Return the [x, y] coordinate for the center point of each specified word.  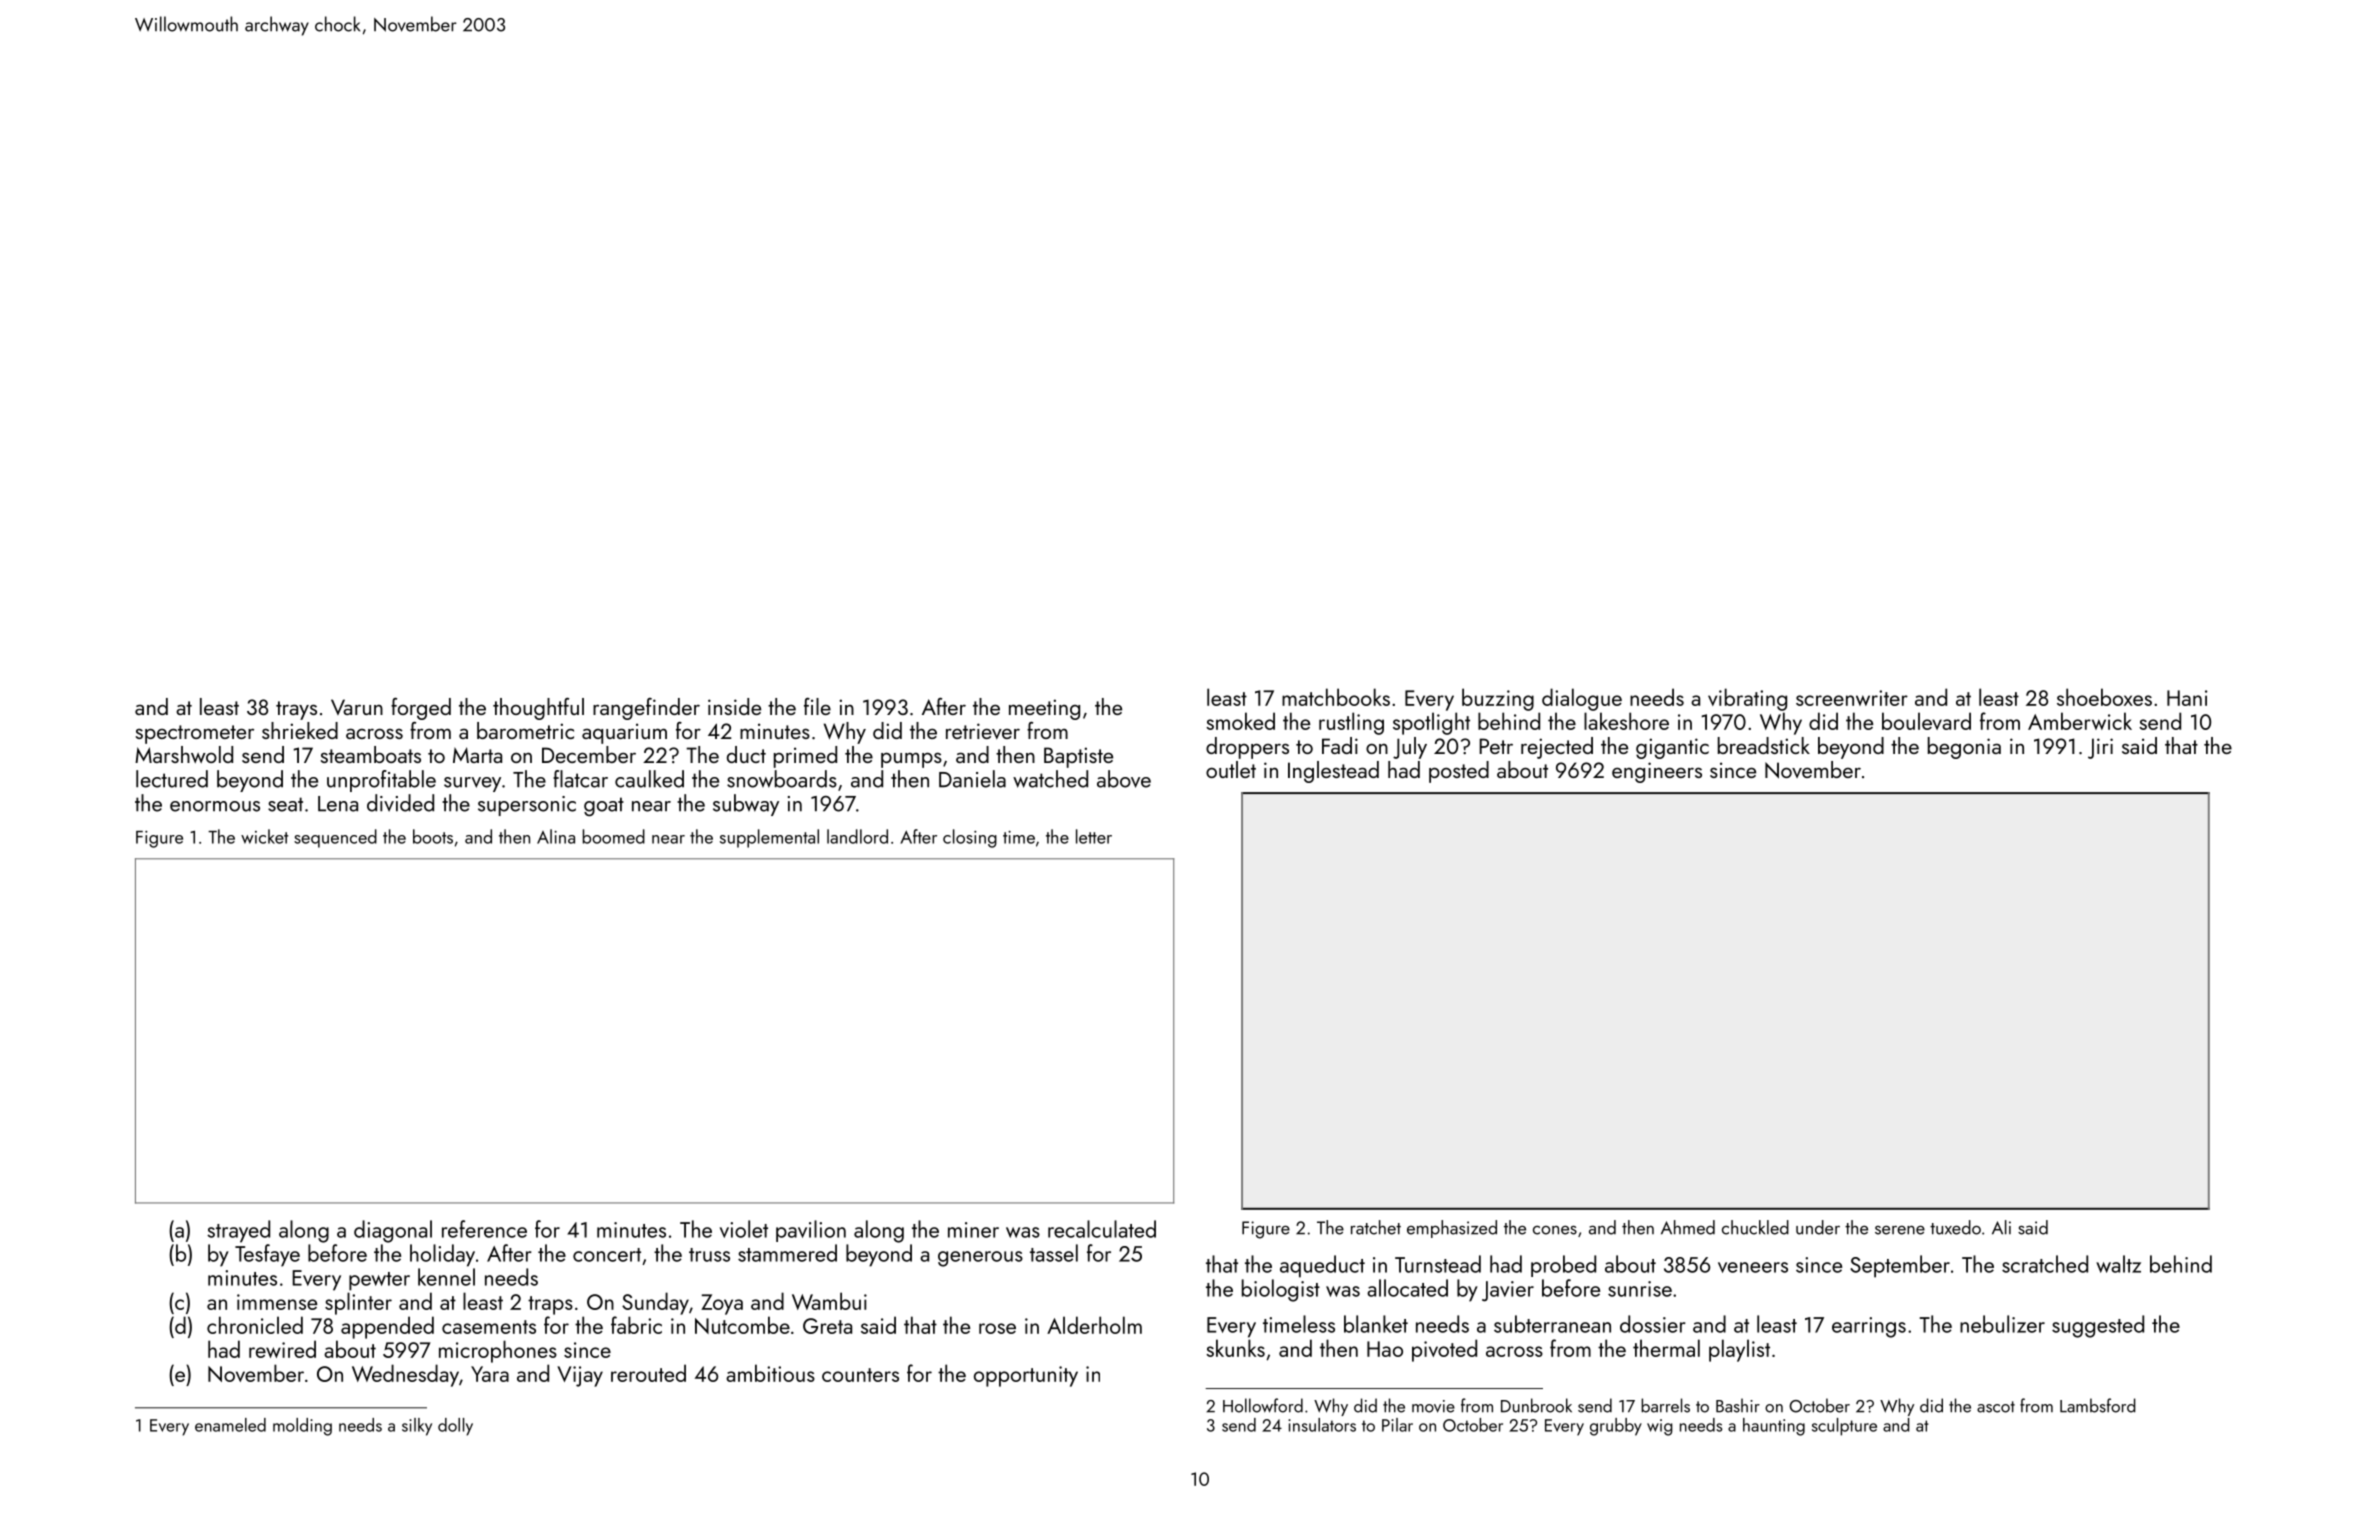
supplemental [769, 838]
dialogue [1582, 699]
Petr [1496, 746]
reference [484, 1229]
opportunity [1026, 1376]
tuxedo [1955, 1227]
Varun [357, 707]
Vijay [580, 1376]
